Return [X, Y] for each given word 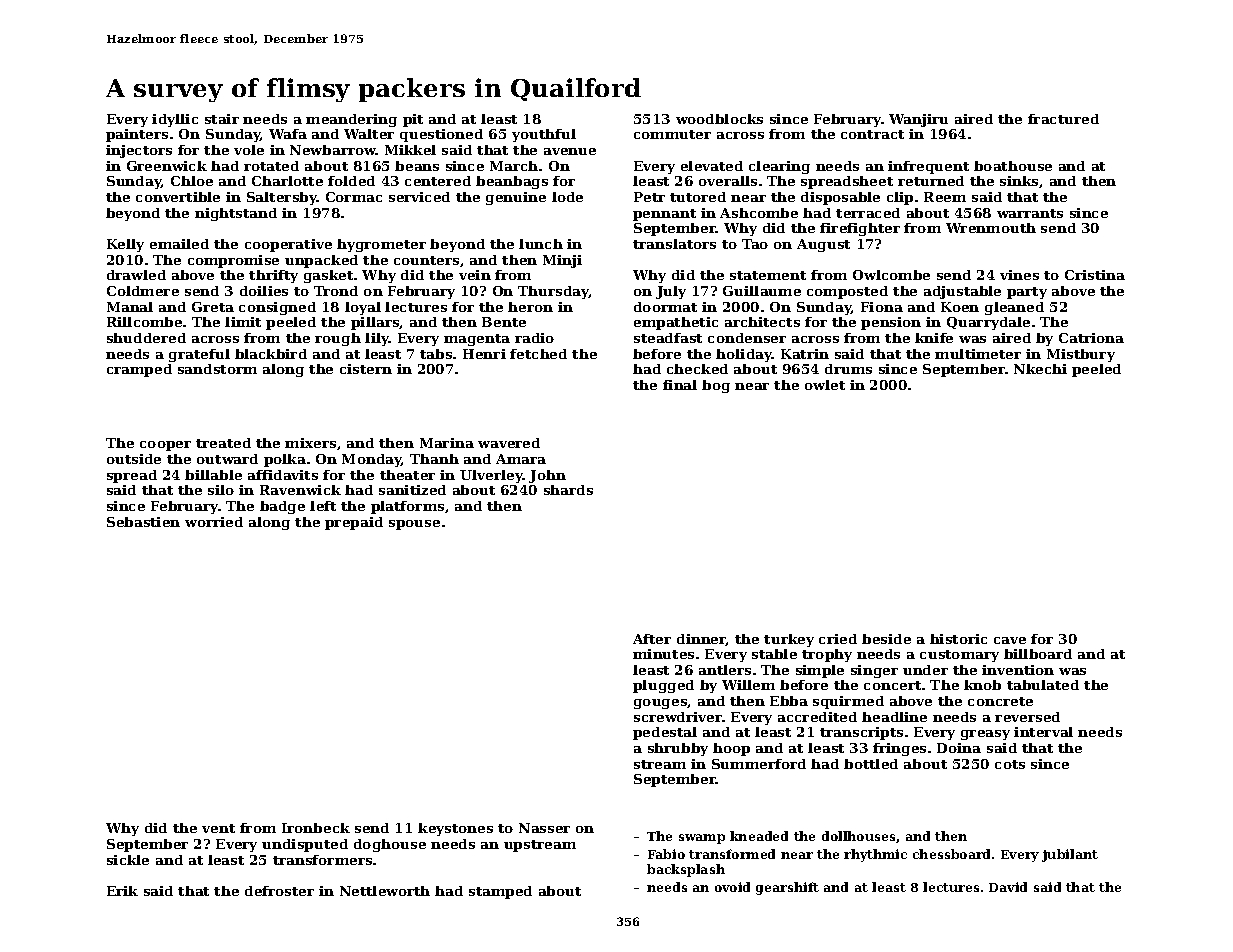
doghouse [390, 845]
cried [838, 639]
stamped [500, 892]
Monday [372, 460]
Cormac [354, 197]
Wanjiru [918, 120]
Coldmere [143, 291]
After [652, 639]
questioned [441, 135]
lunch [541, 244]
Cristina [1095, 275]
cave [1010, 640]
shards [568, 490]
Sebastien [143, 522]
